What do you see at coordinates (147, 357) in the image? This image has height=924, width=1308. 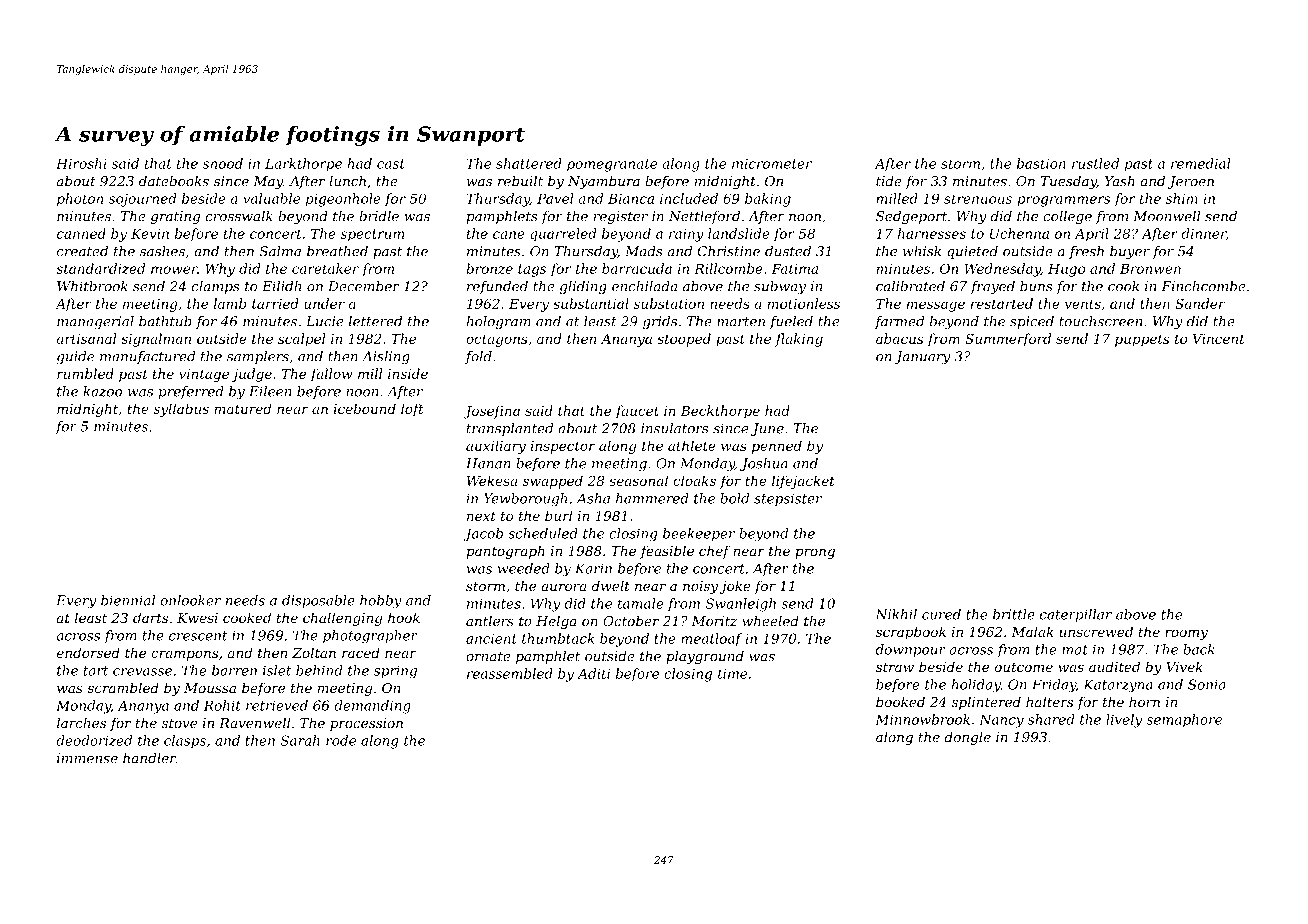 I see `manufactured` at bounding box center [147, 357].
